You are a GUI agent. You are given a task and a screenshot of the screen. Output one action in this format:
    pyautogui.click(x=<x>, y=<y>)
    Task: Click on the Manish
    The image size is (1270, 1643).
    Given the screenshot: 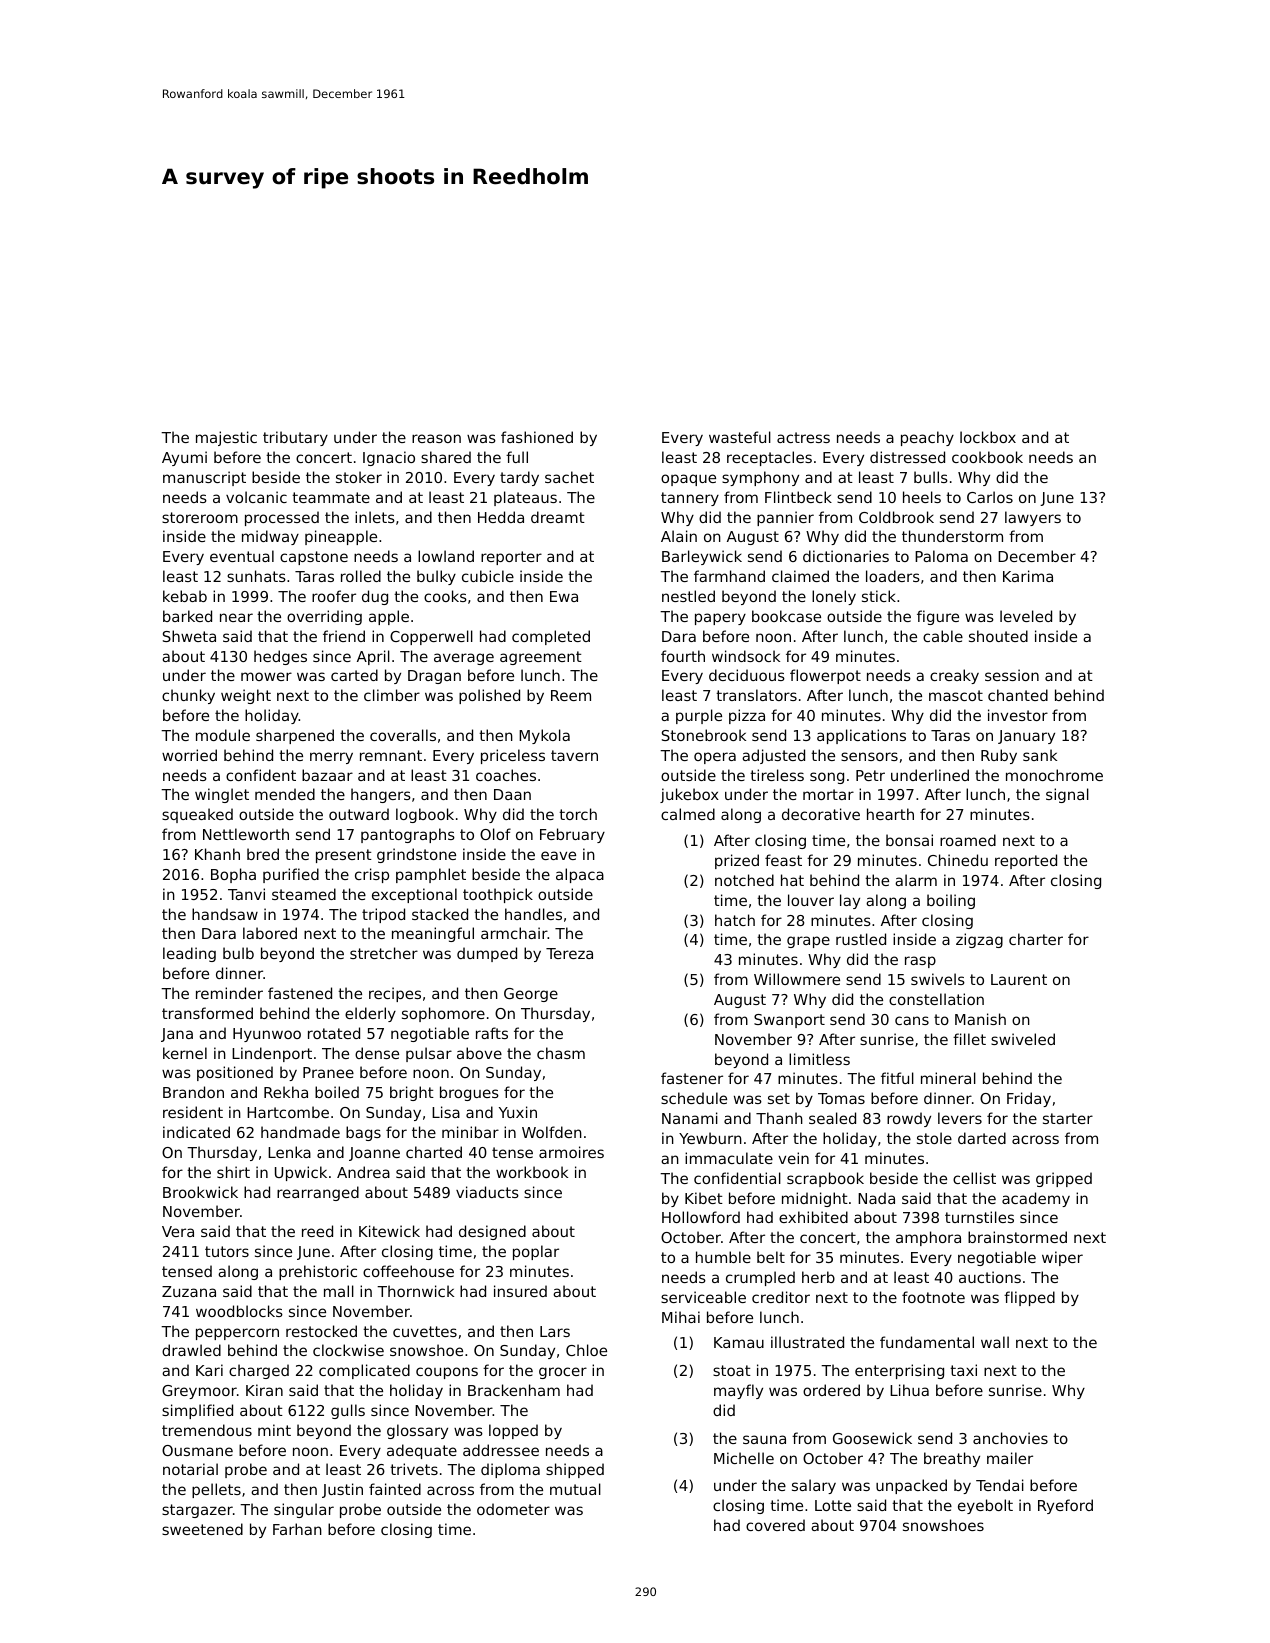 What is the action you would take?
    pyautogui.click(x=980, y=1019)
